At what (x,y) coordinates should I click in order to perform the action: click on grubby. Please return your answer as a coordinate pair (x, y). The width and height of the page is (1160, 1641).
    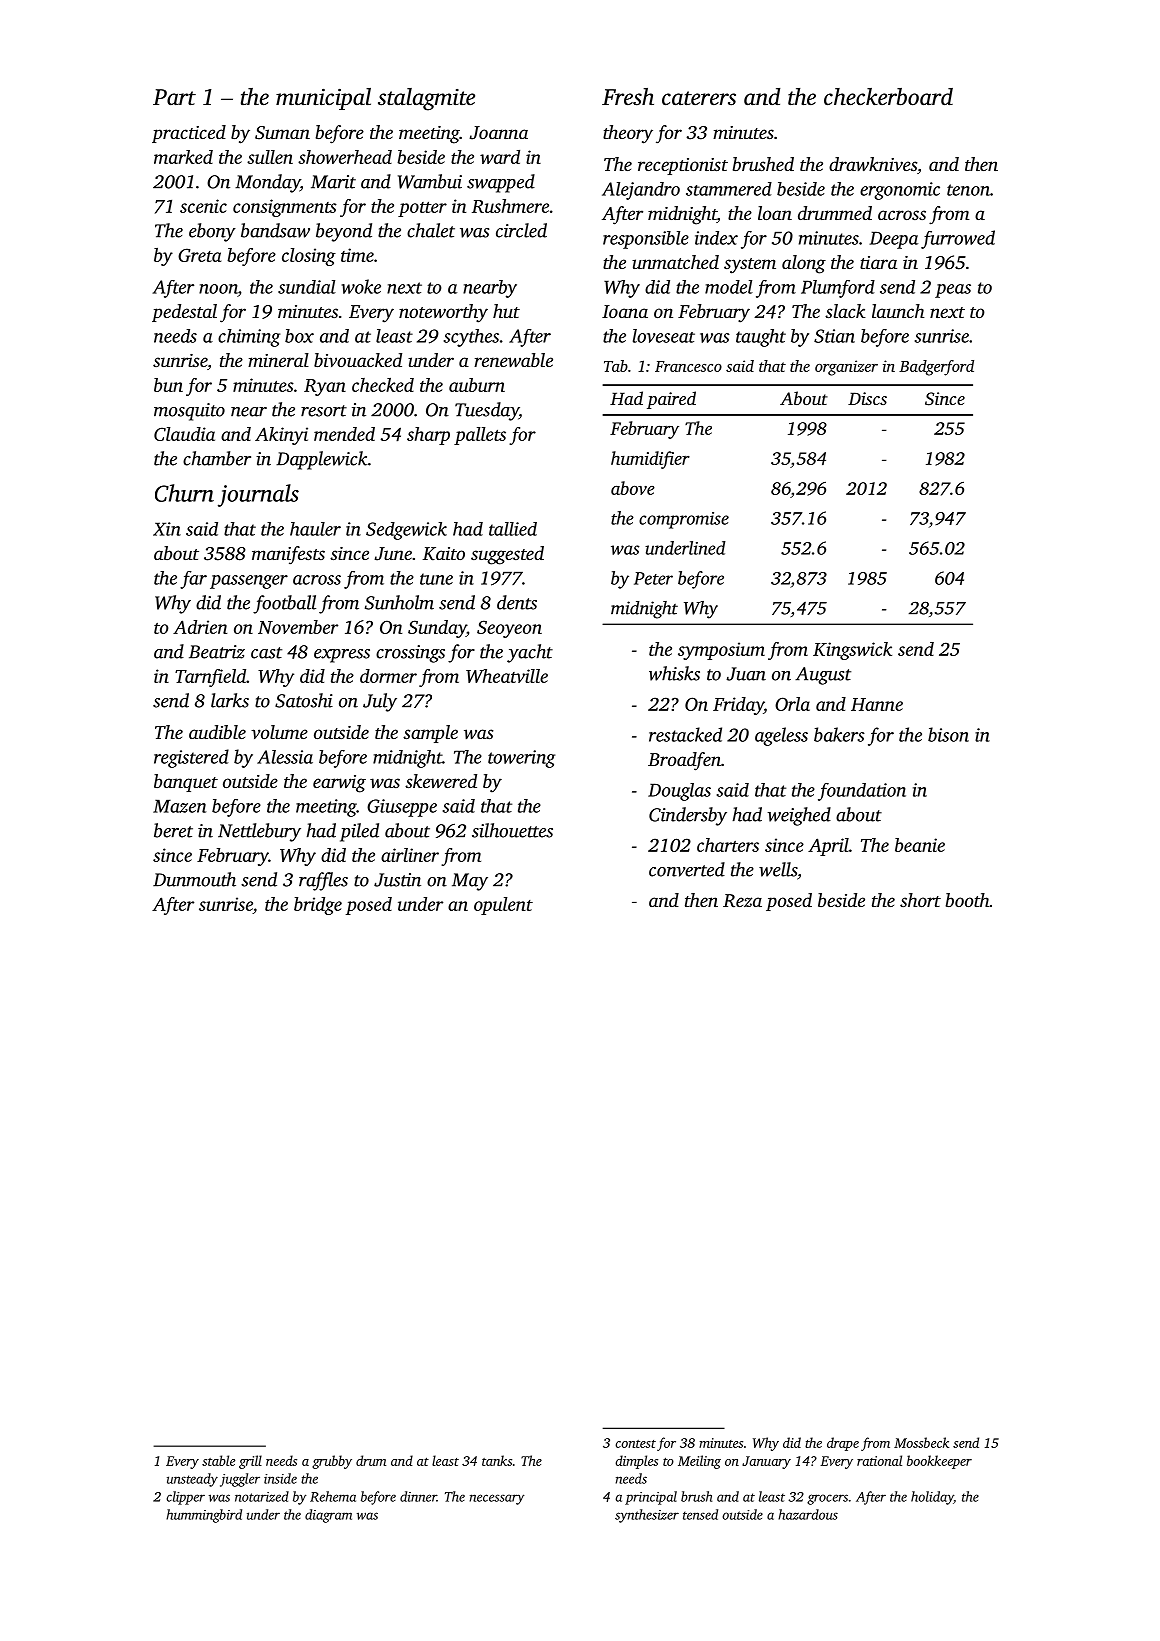
    Looking at the image, I should click on (332, 1462).
